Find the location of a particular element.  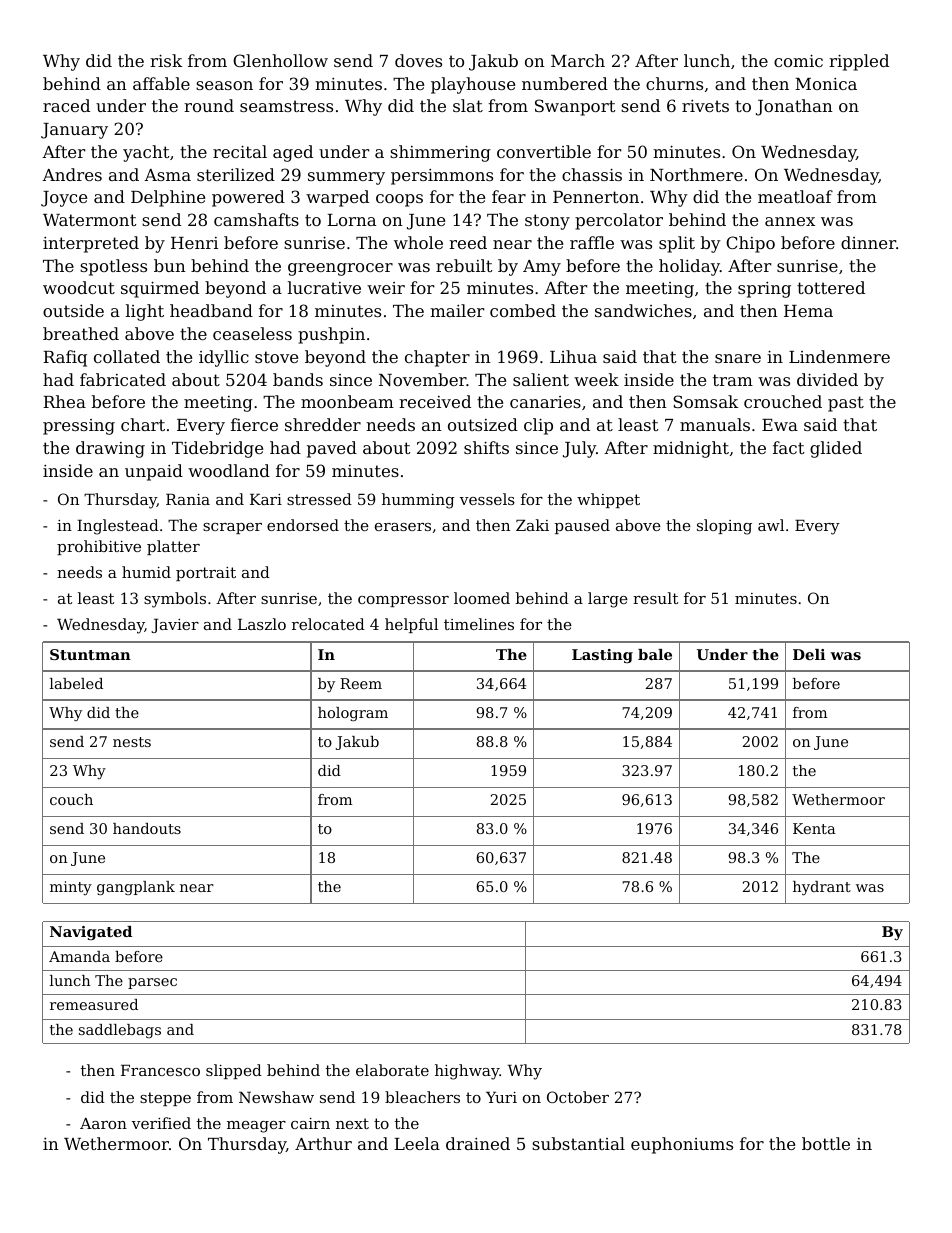

Aaron is located at coordinates (103, 1123).
